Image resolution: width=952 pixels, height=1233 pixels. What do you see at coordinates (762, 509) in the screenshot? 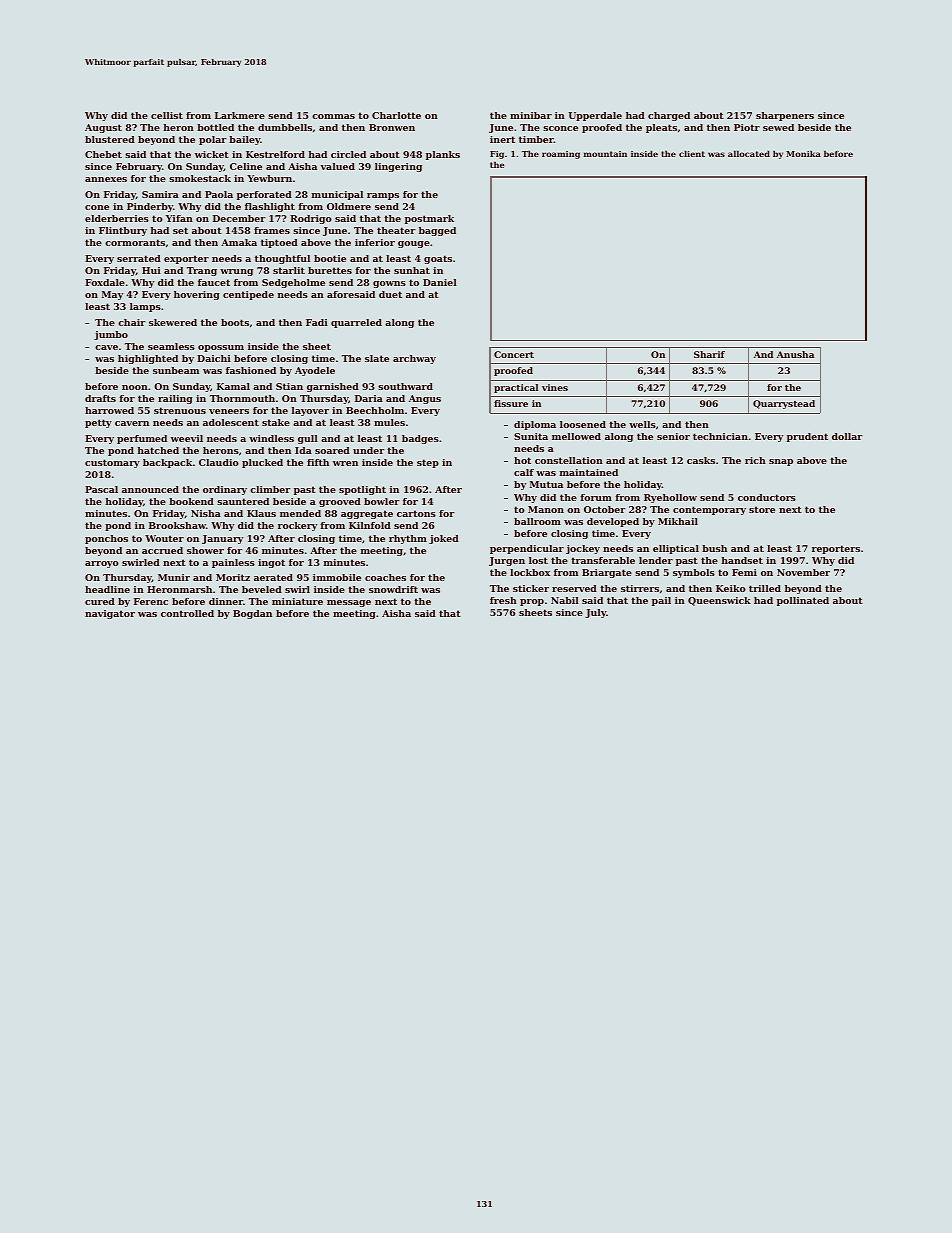
I see `store` at bounding box center [762, 509].
